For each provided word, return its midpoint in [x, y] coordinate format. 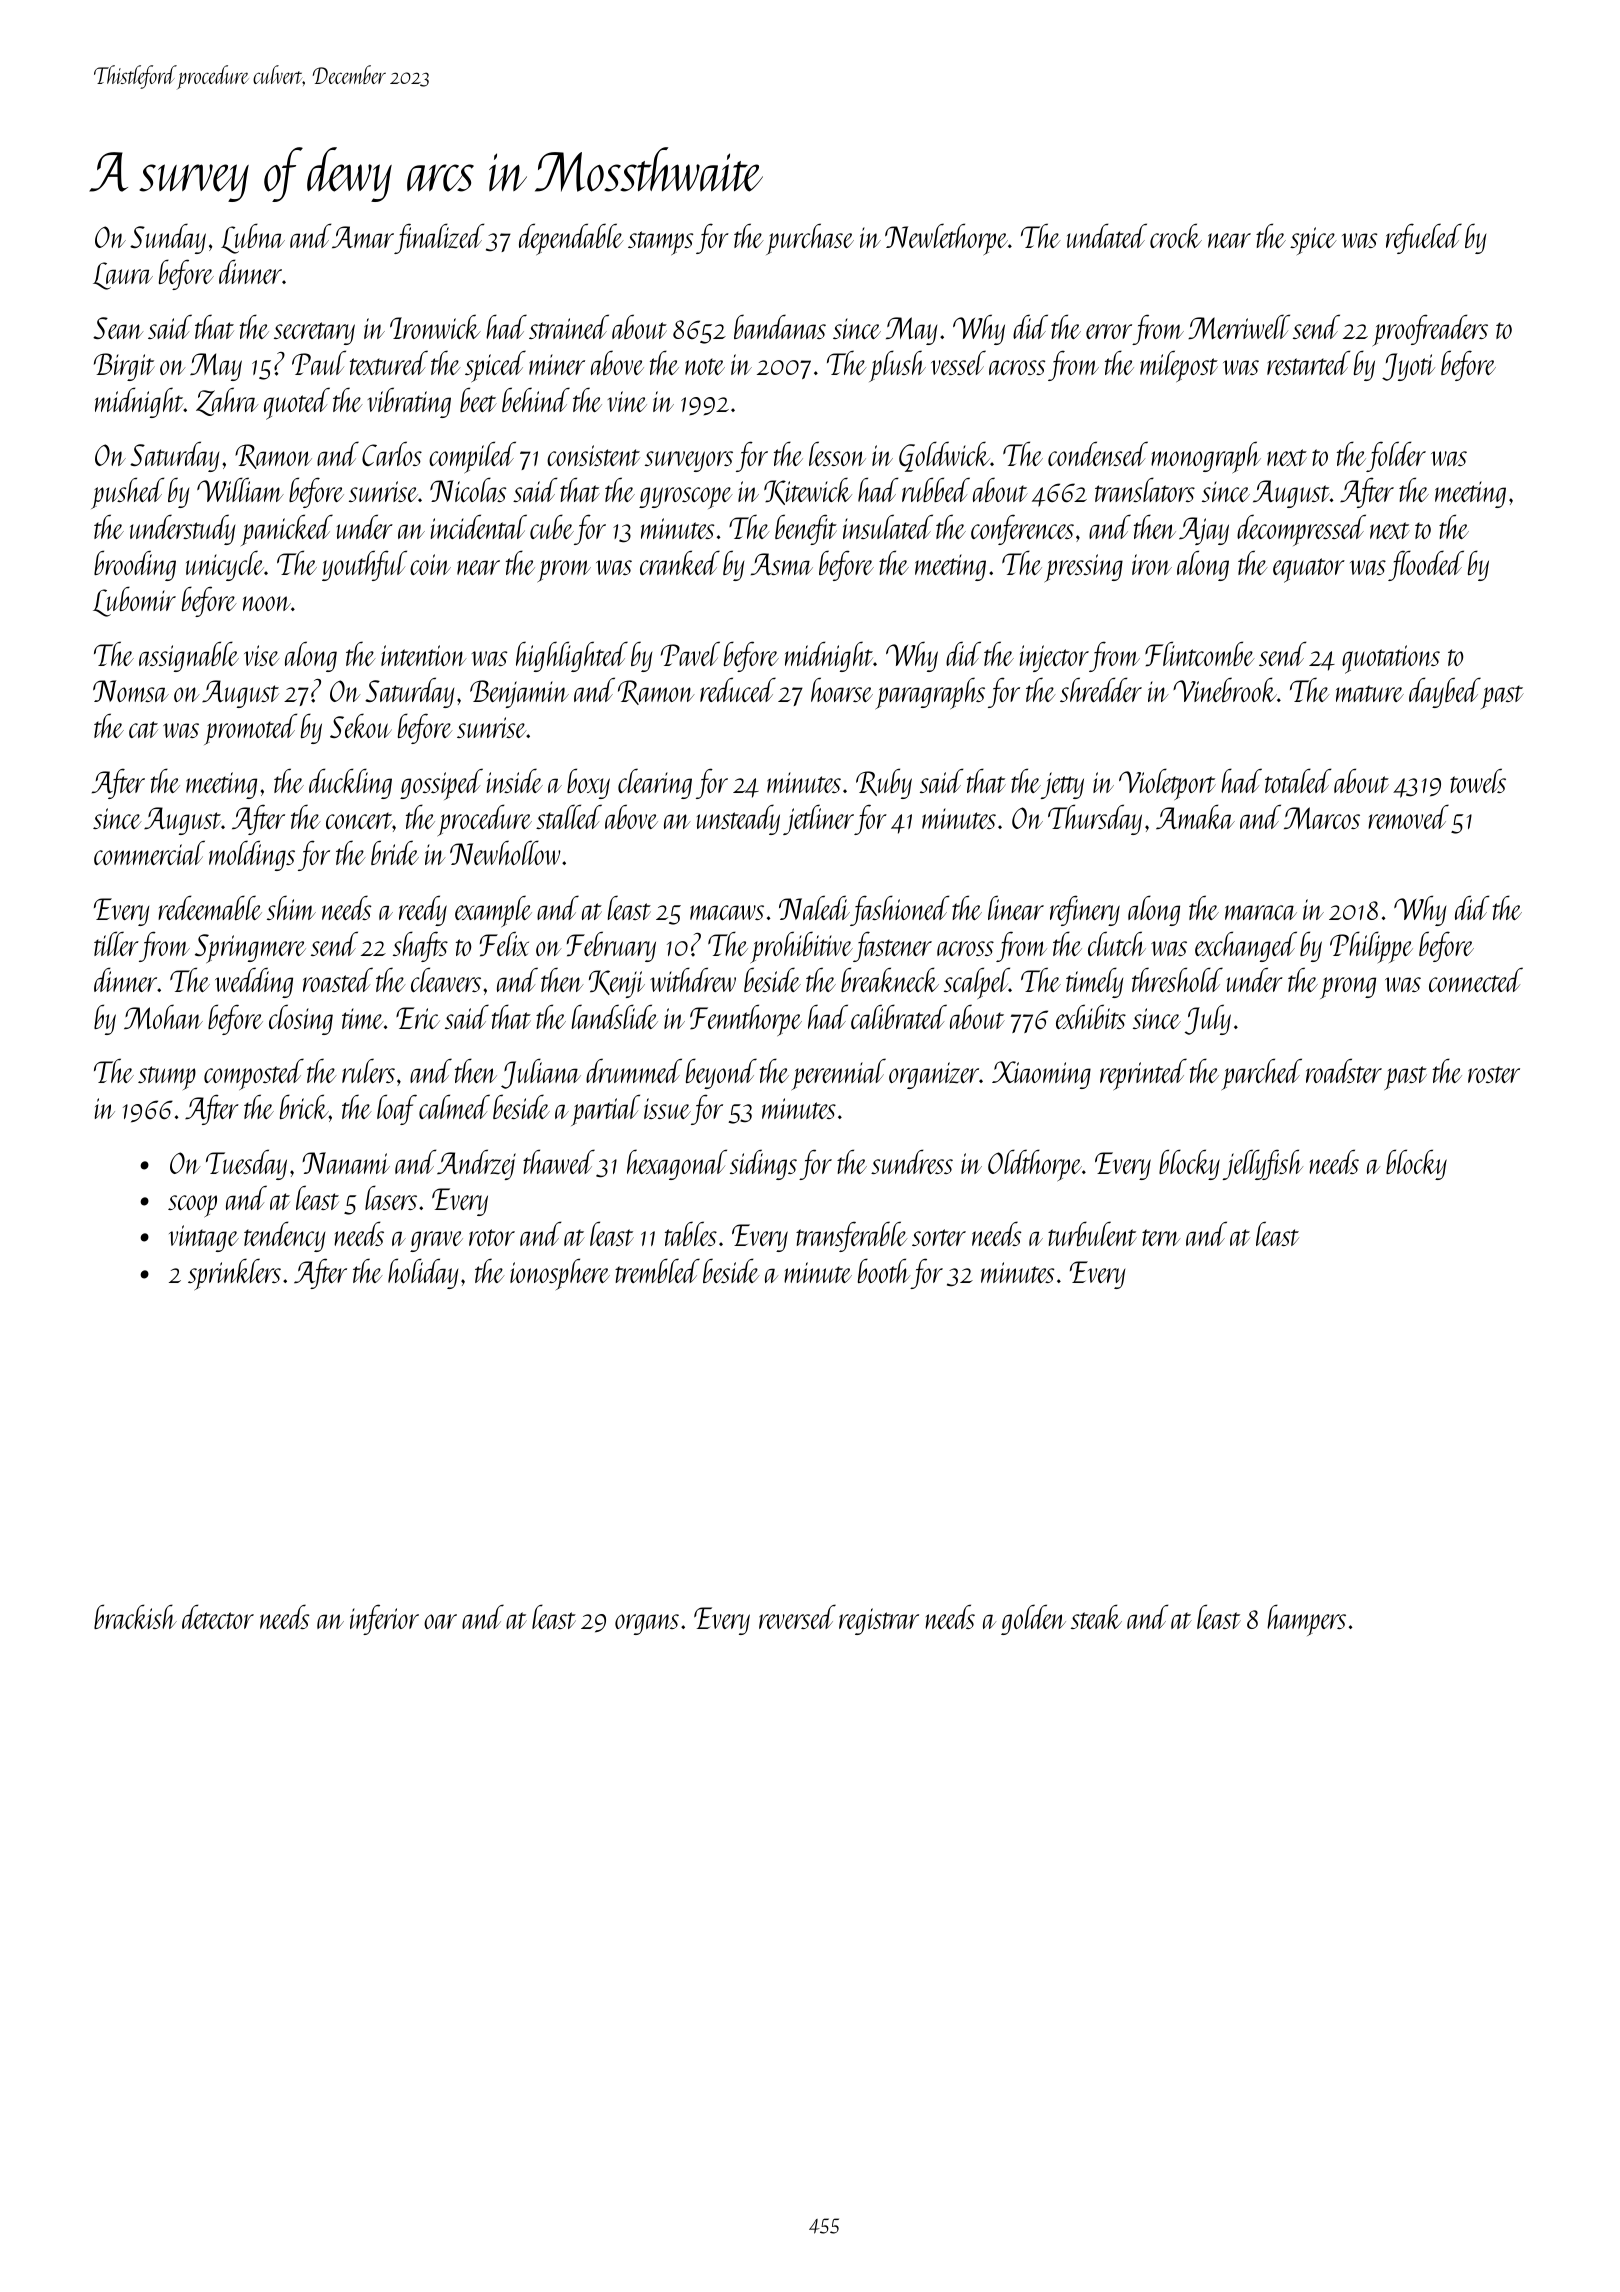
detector [218, 1616]
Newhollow [505, 852]
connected [1476, 979]
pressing [1084, 568]
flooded [1426, 565]
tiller [116, 943]
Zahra [227, 401]
